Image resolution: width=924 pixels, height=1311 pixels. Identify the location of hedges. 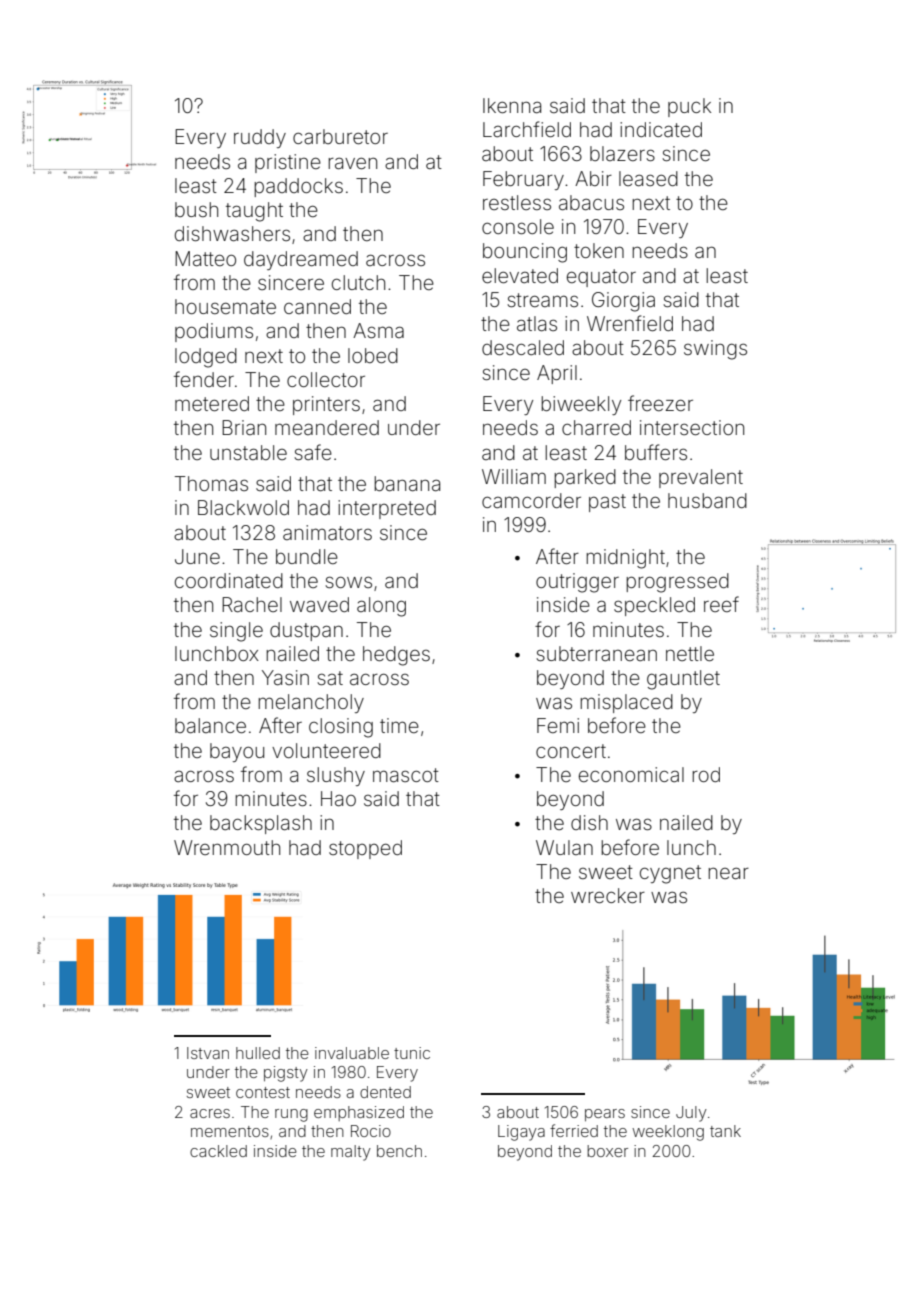
(396, 656).
